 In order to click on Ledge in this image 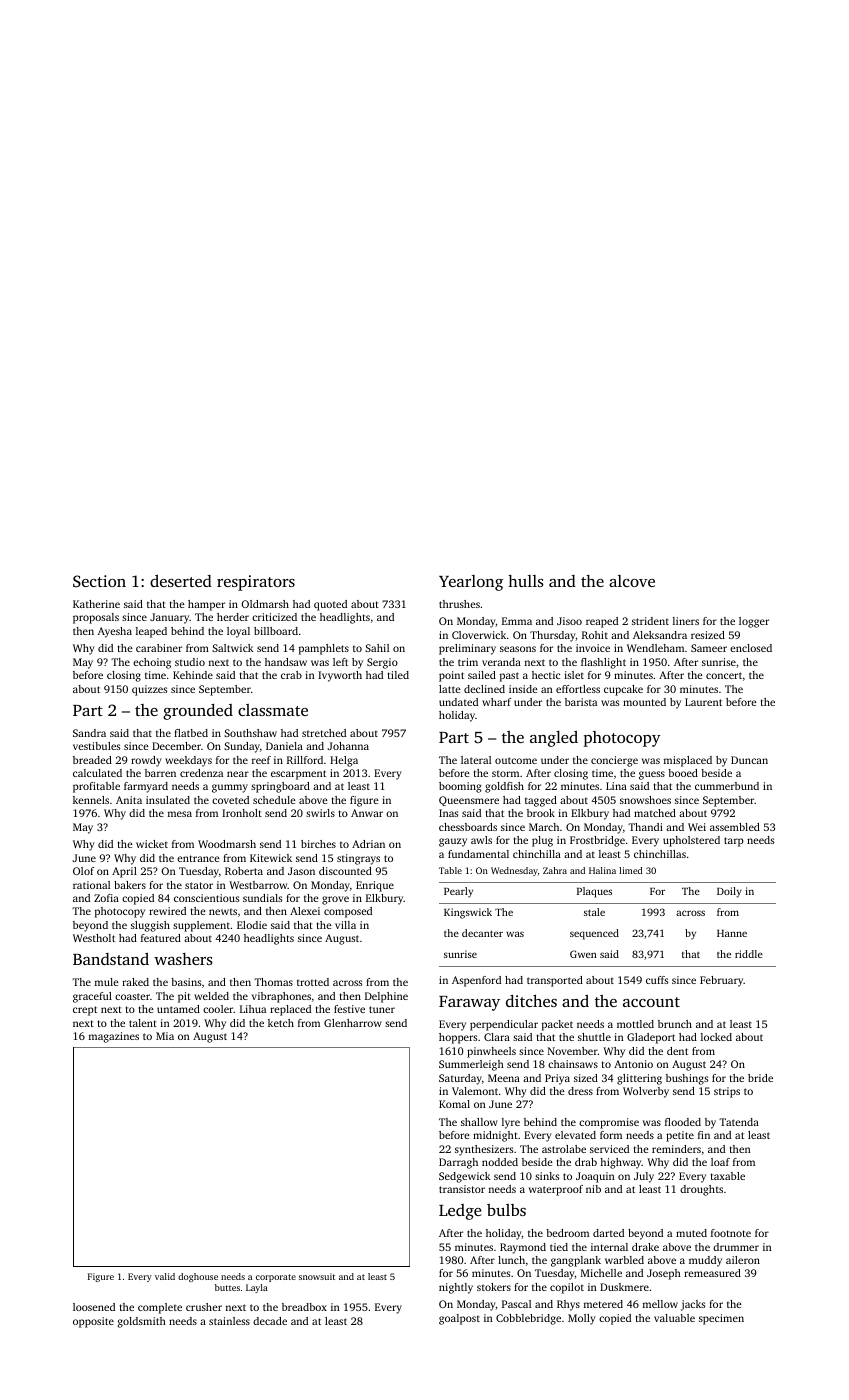, I will do `click(460, 1212)`.
